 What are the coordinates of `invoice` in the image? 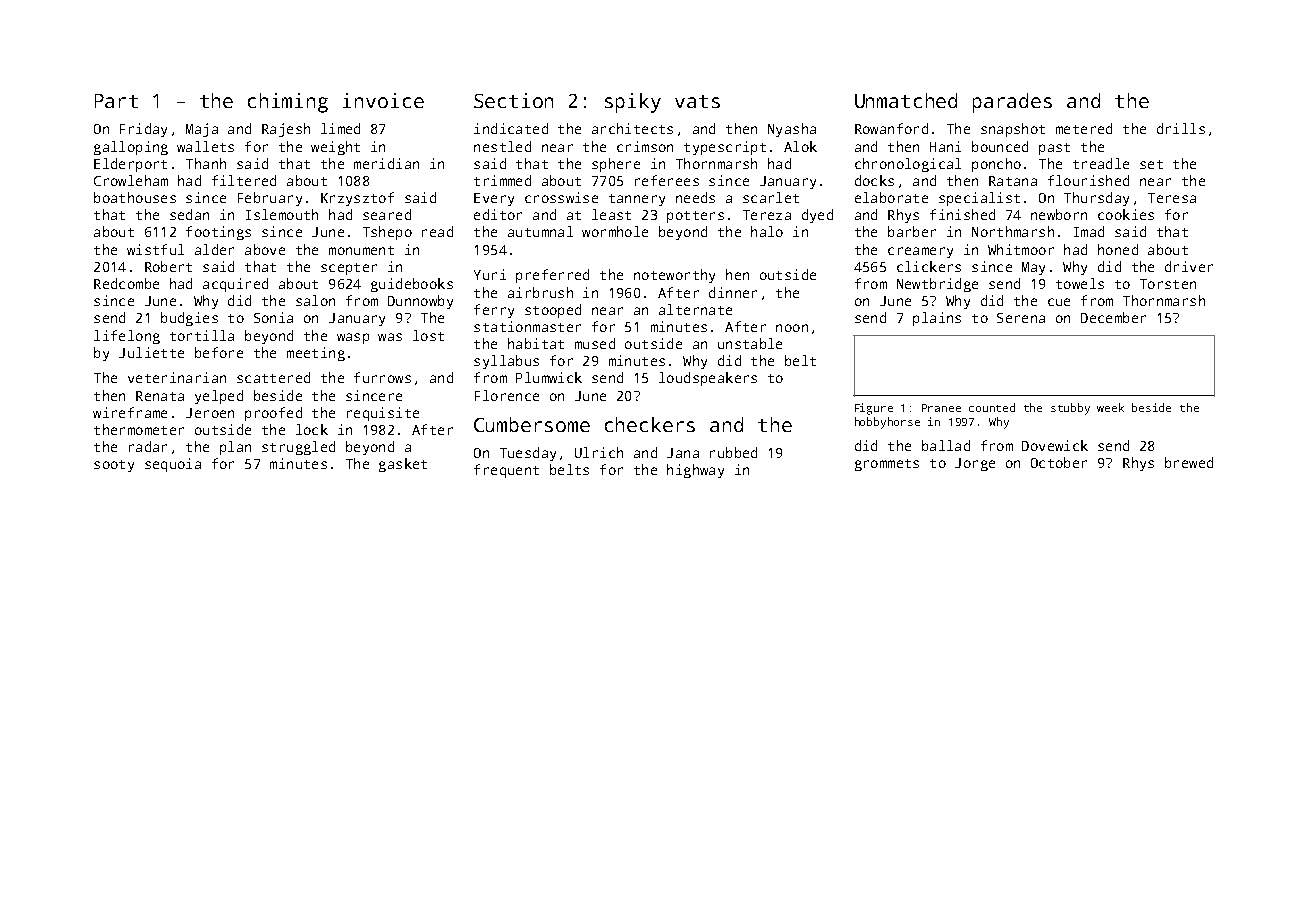 It's located at (383, 100).
